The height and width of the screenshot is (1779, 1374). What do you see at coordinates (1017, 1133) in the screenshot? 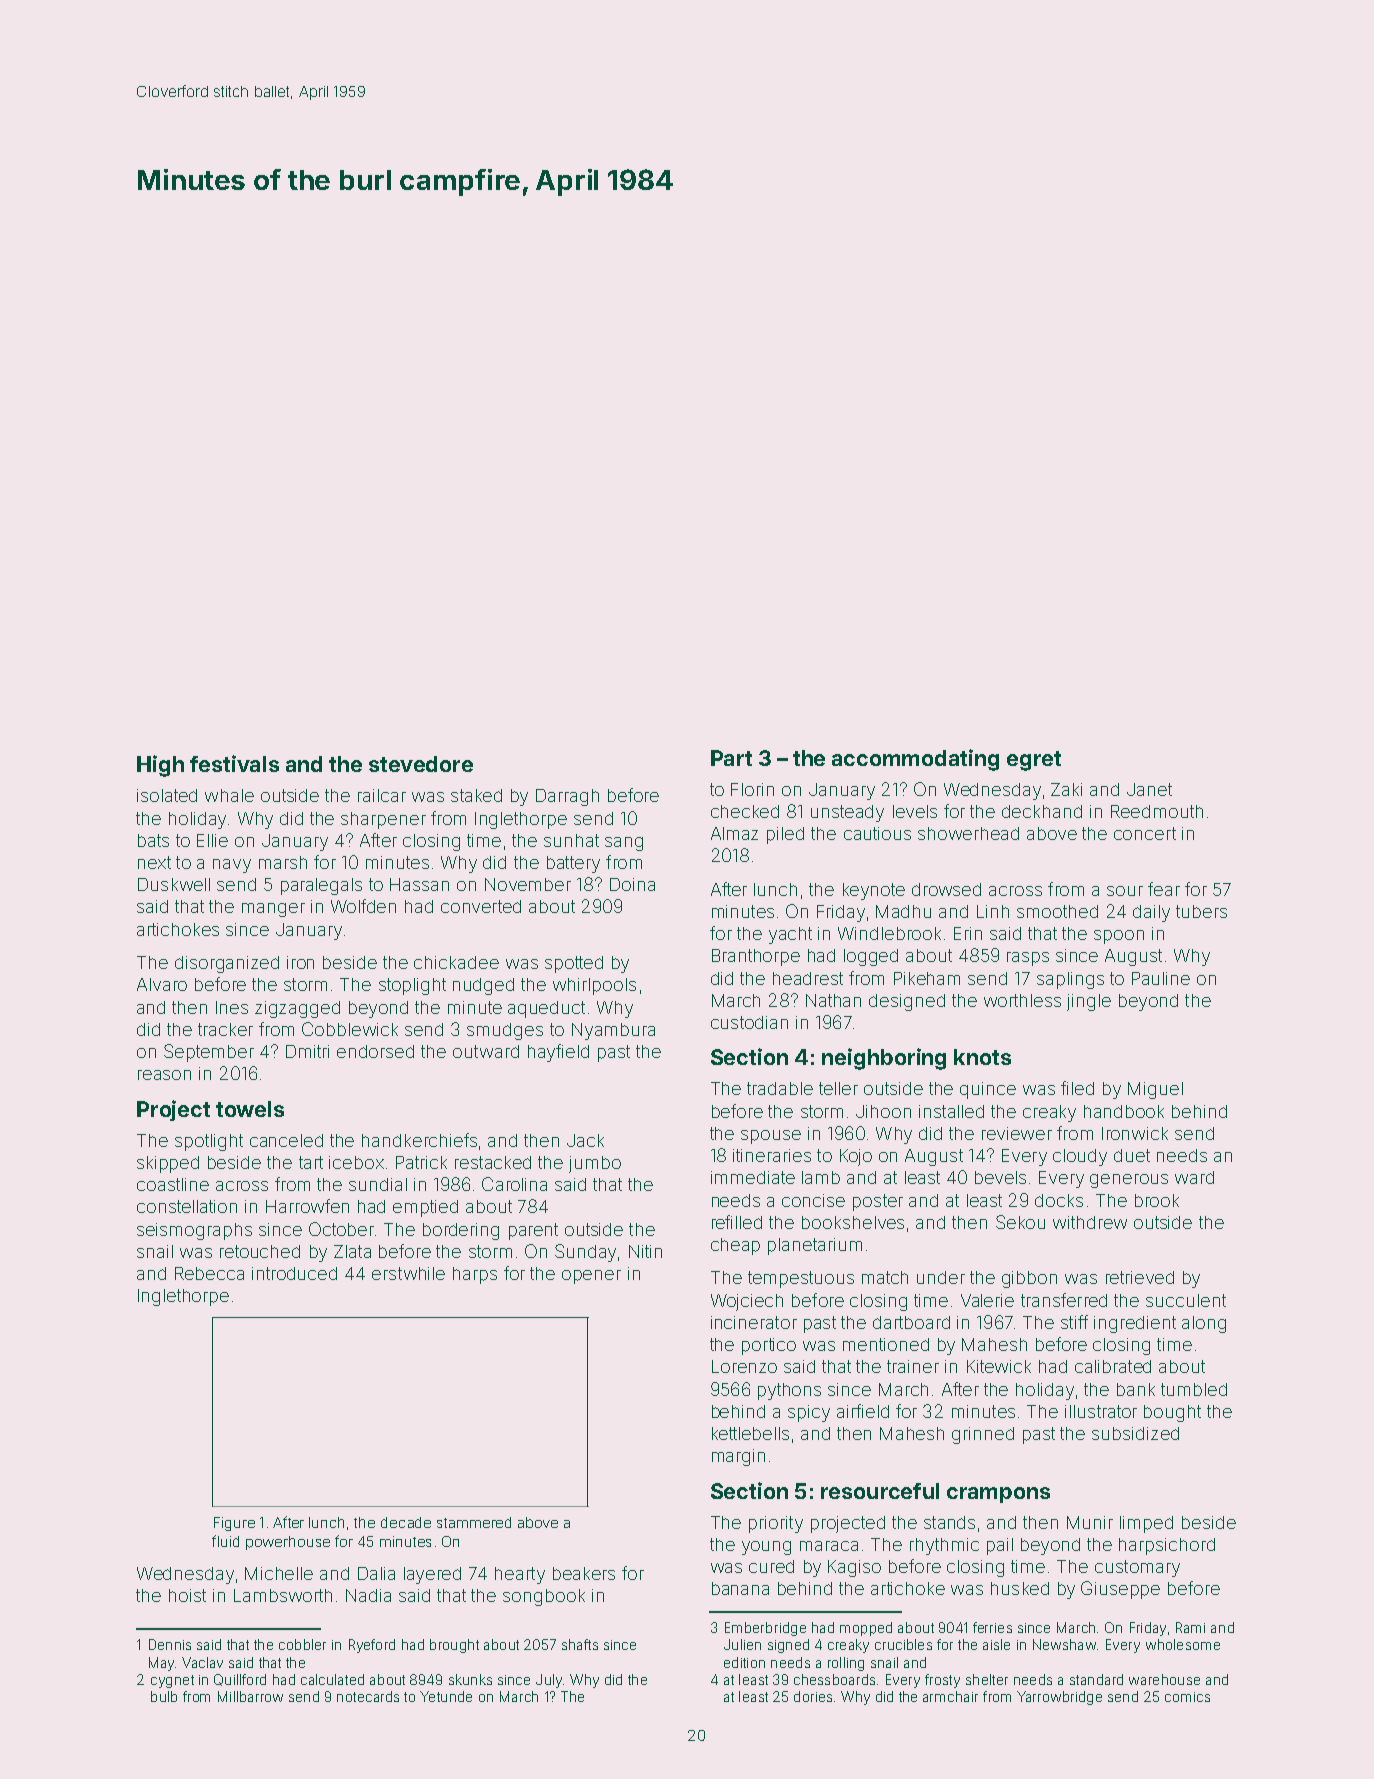
I see `reviewer` at bounding box center [1017, 1133].
